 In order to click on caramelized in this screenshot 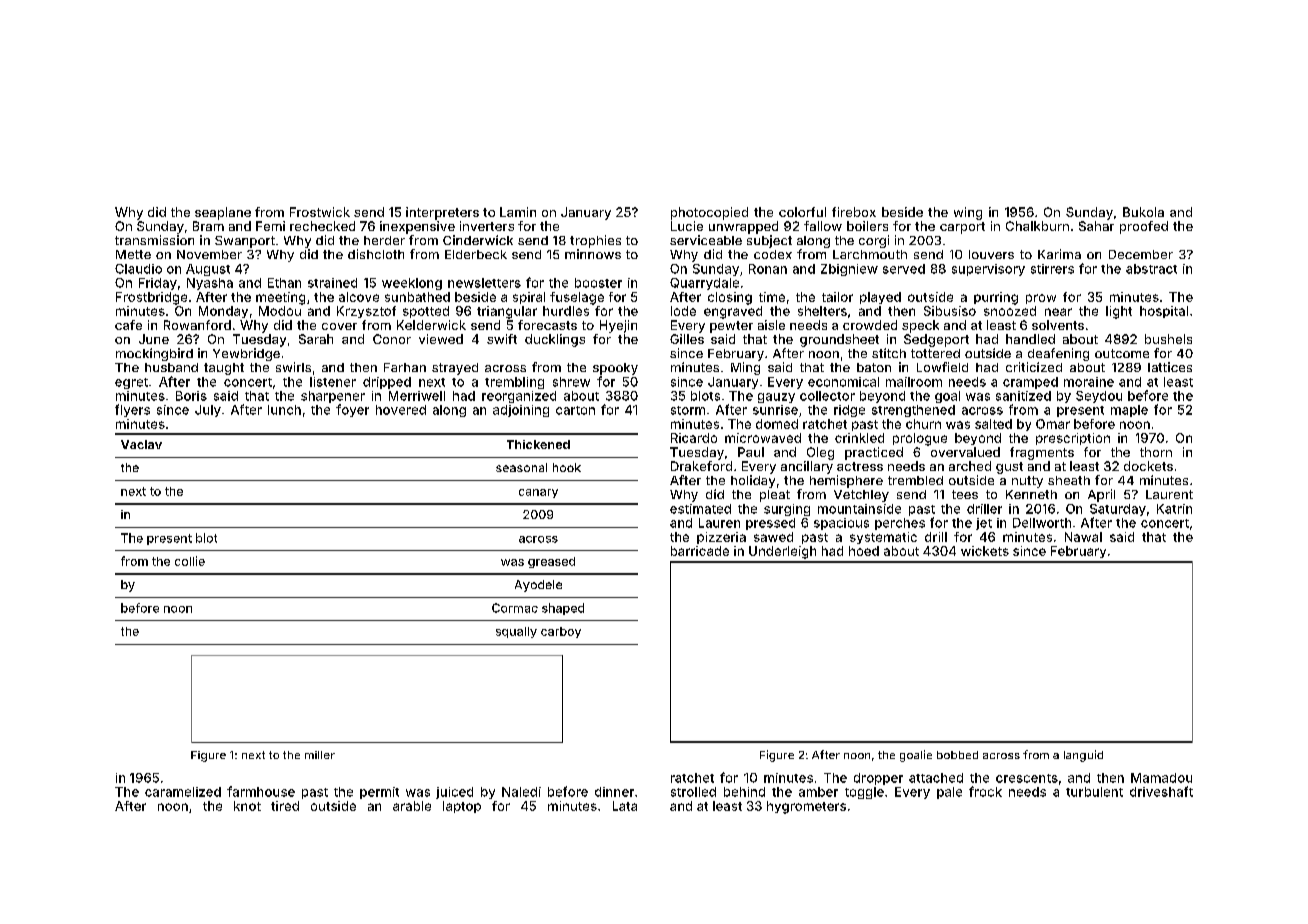, I will do `click(183, 792)`.
